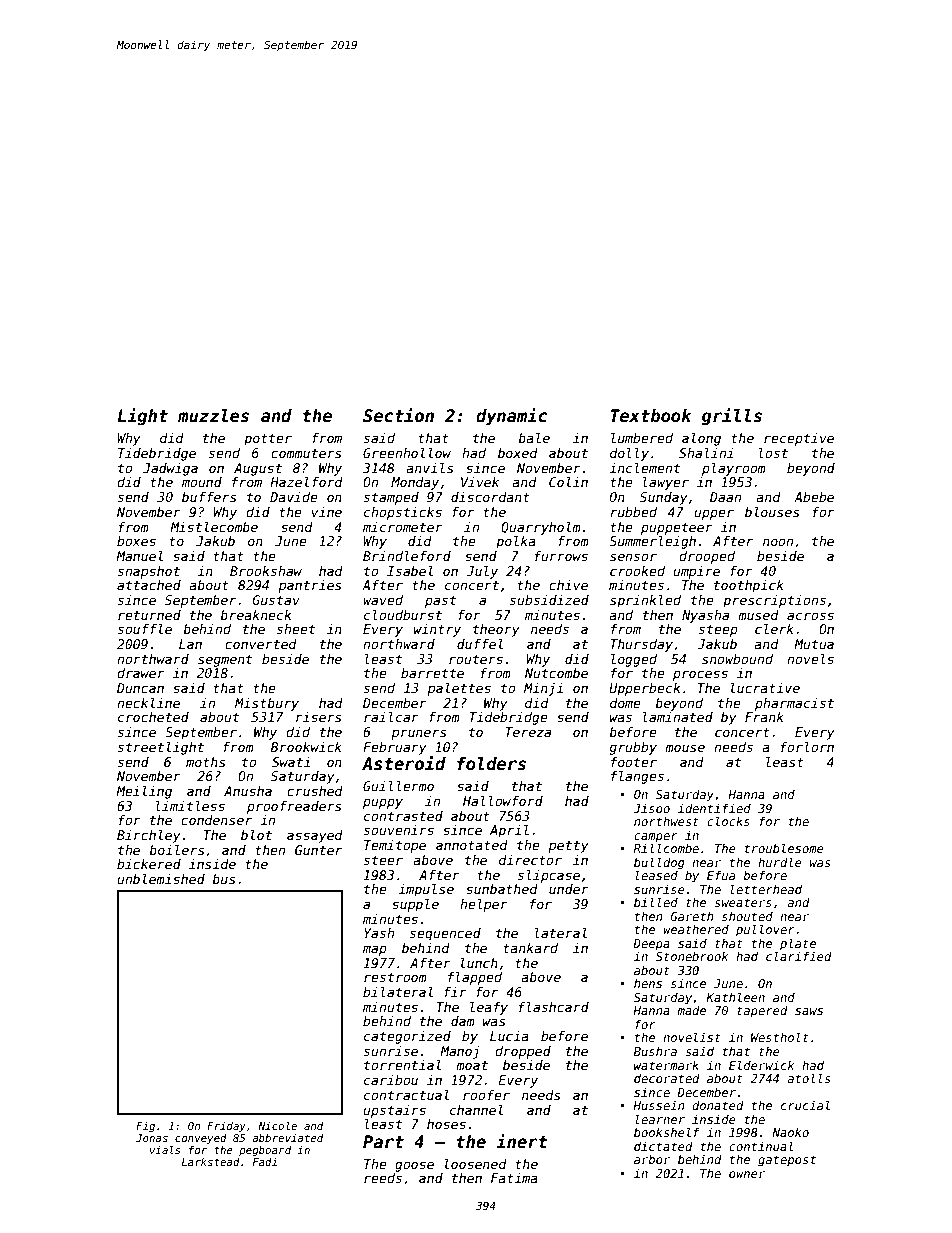 The height and width of the screenshot is (1233, 952). I want to click on atolls, so click(808, 1078).
